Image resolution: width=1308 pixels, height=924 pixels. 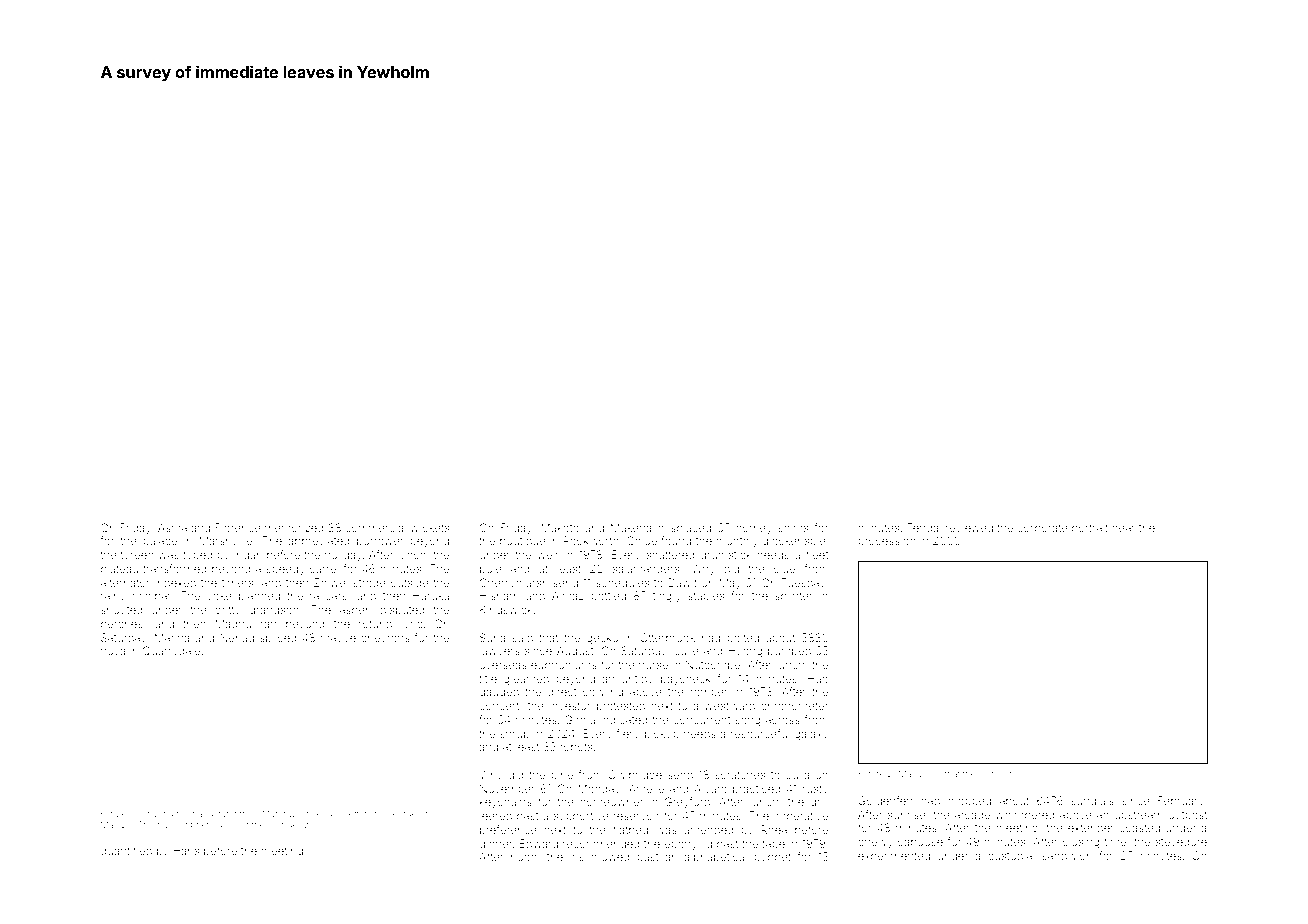 What do you see at coordinates (513, 584) in the image?
I see `Cherrymarsh` at bounding box center [513, 584].
